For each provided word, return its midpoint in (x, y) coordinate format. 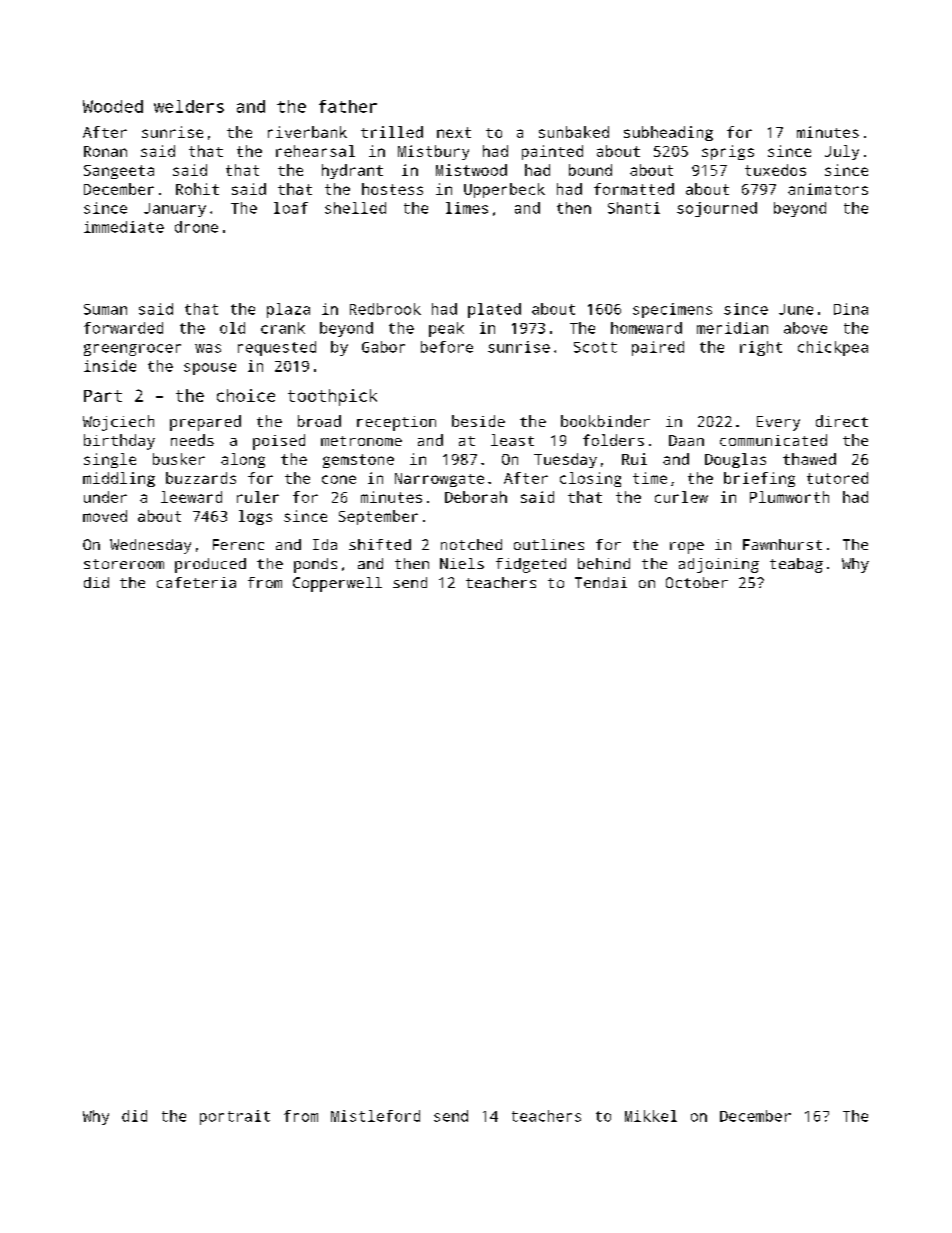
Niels (462, 563)
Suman (105, 309)
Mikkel (651, 1116)
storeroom (124, 564)
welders (189, 106)
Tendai (601, 582)
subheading (668, 133)
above (805, 328)
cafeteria (196, 582)
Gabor (383, 347)
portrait (235, 1117)
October (697, 582)
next (454, 132)
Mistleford (375, 1116)
